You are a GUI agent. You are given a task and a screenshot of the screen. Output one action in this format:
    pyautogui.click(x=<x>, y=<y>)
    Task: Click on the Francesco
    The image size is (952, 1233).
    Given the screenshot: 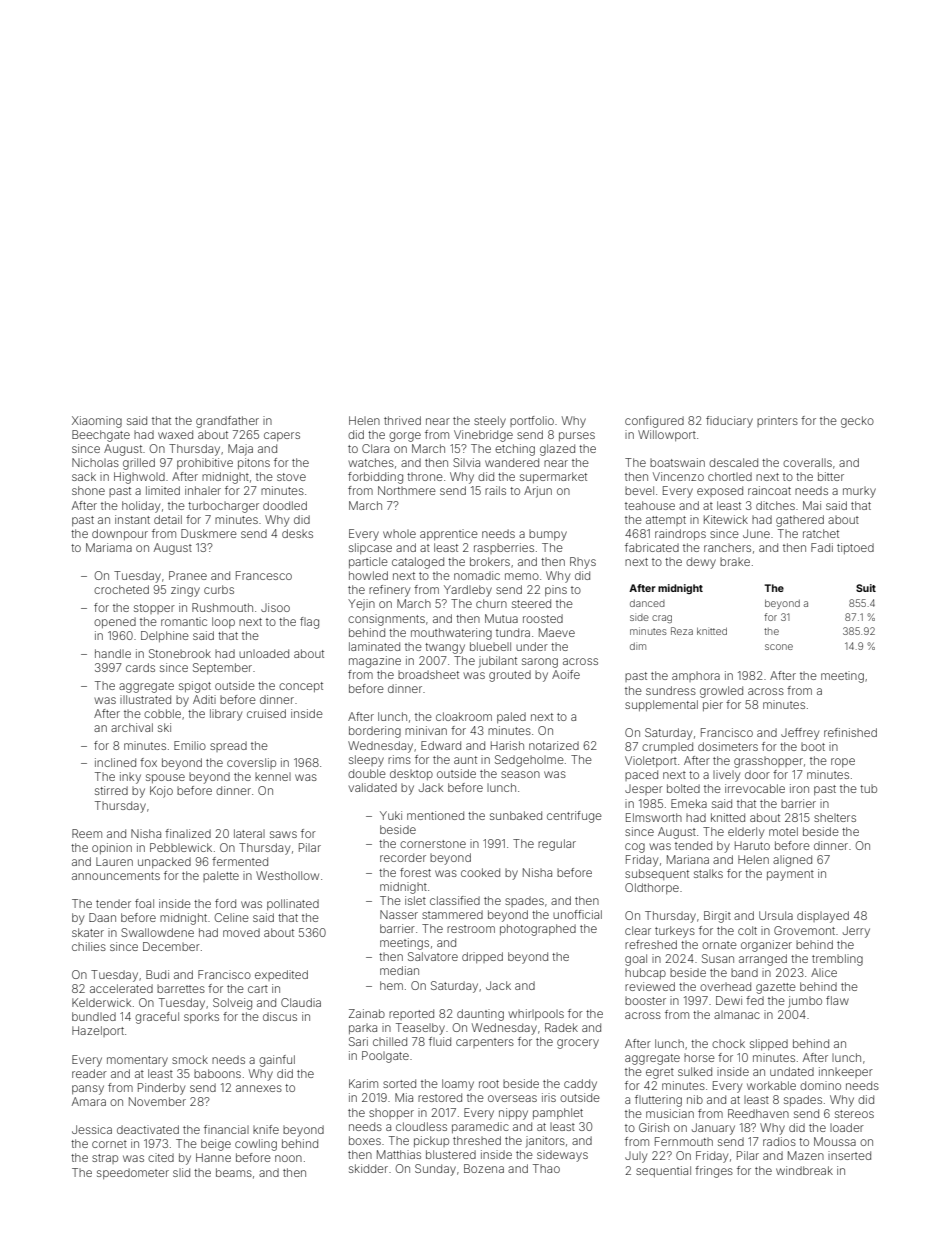 What is the action you would take?
    pyautogui.click(x=264, y=575)
